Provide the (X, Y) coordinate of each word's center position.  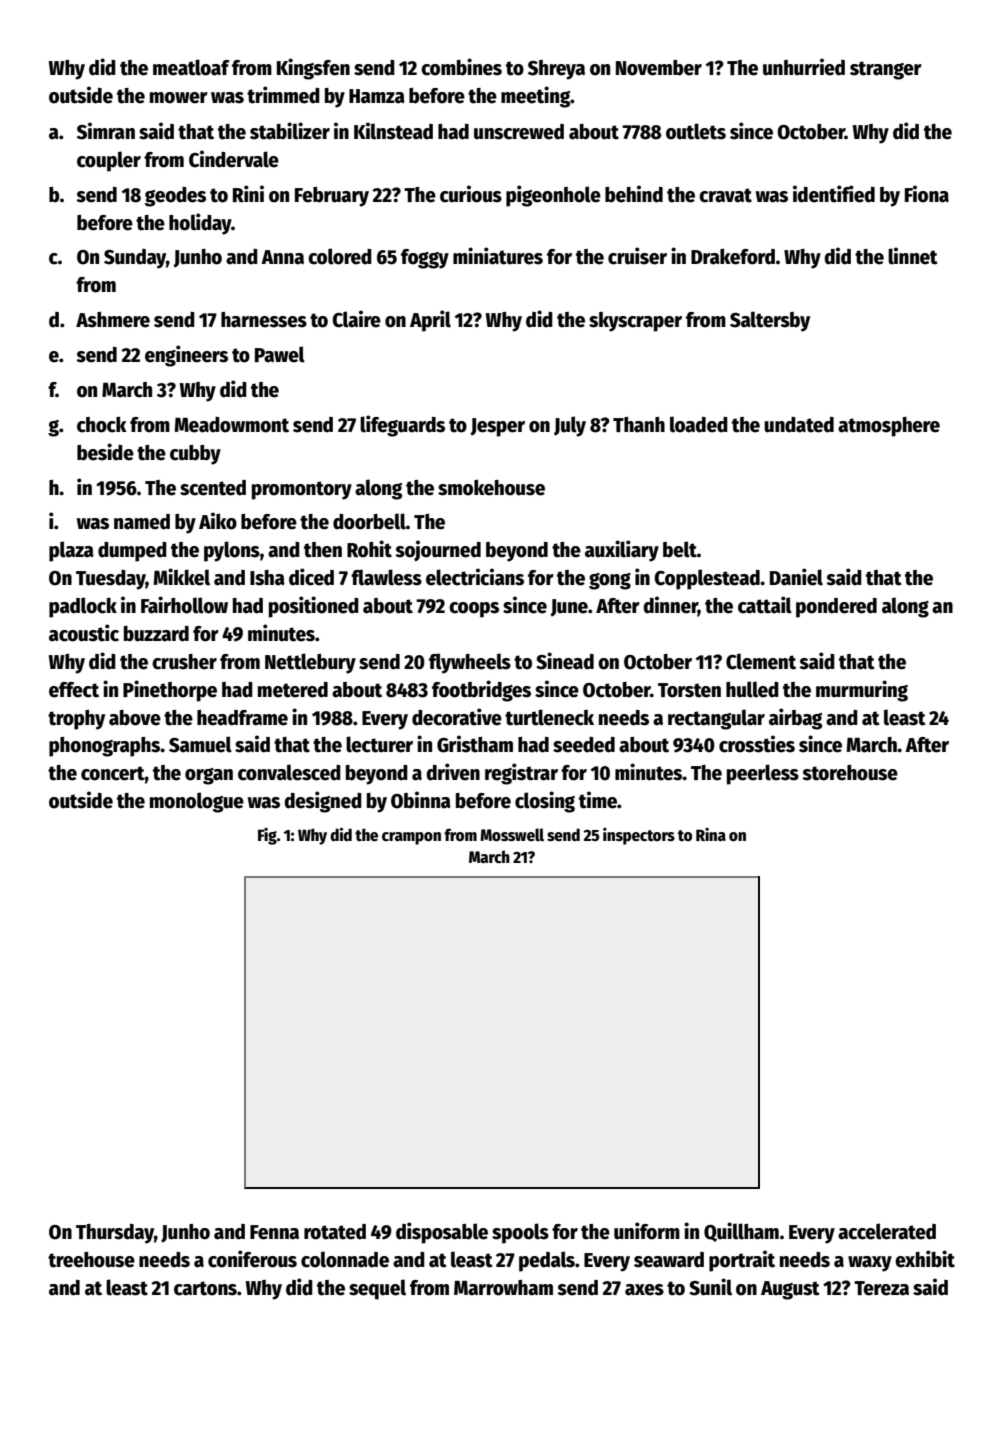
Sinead (565, 661)
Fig (267, 836)
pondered (836, 608)
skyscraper (635, 322)
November (659, 68)
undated (799, 425)
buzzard (156, 634)
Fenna (274, 1232)
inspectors (639, 836)
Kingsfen (313, 69)
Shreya (556, 70)
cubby (195, 455)
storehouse (850, 773)
